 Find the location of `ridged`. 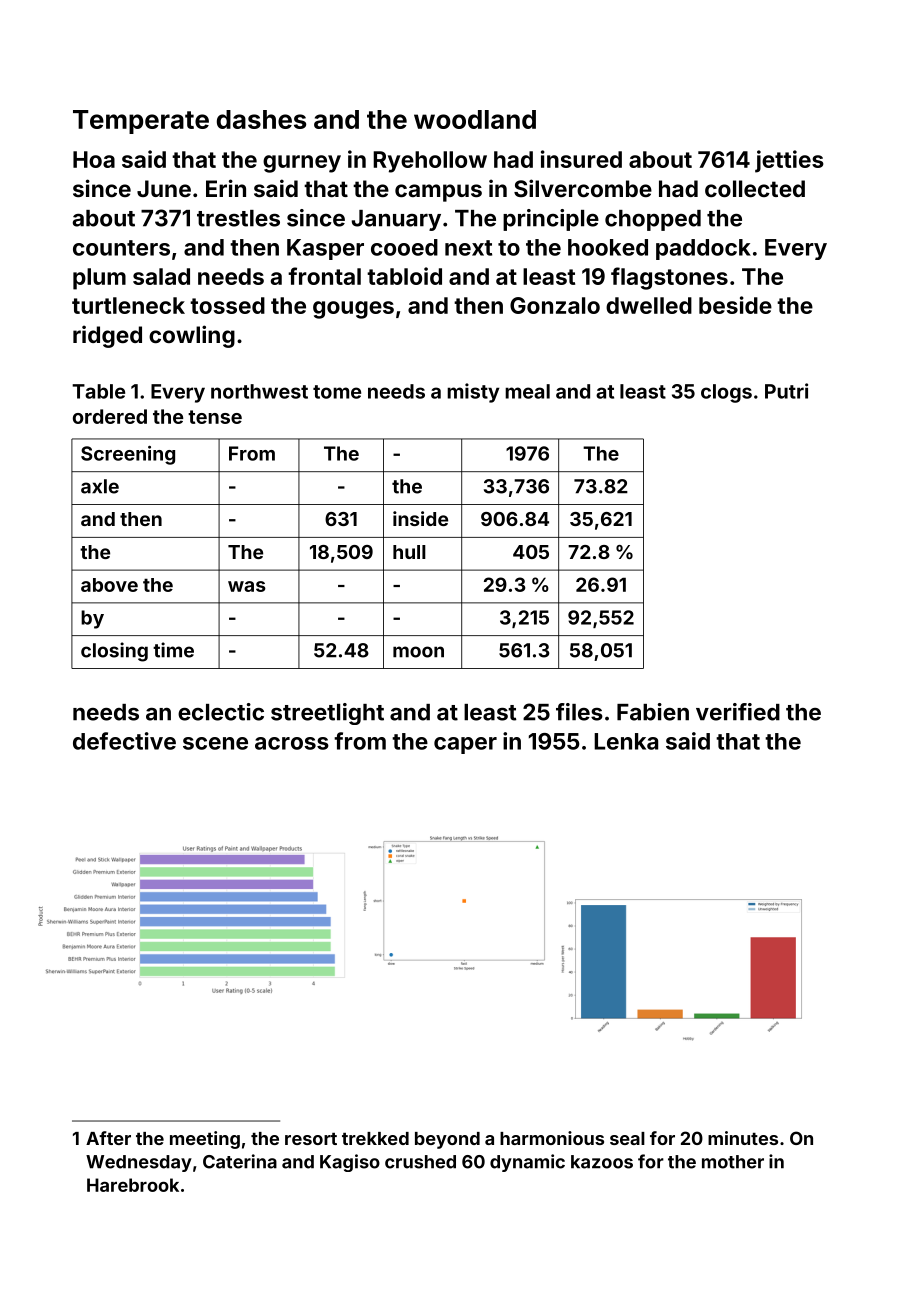

ridged is located at coordinates (107, 336).
